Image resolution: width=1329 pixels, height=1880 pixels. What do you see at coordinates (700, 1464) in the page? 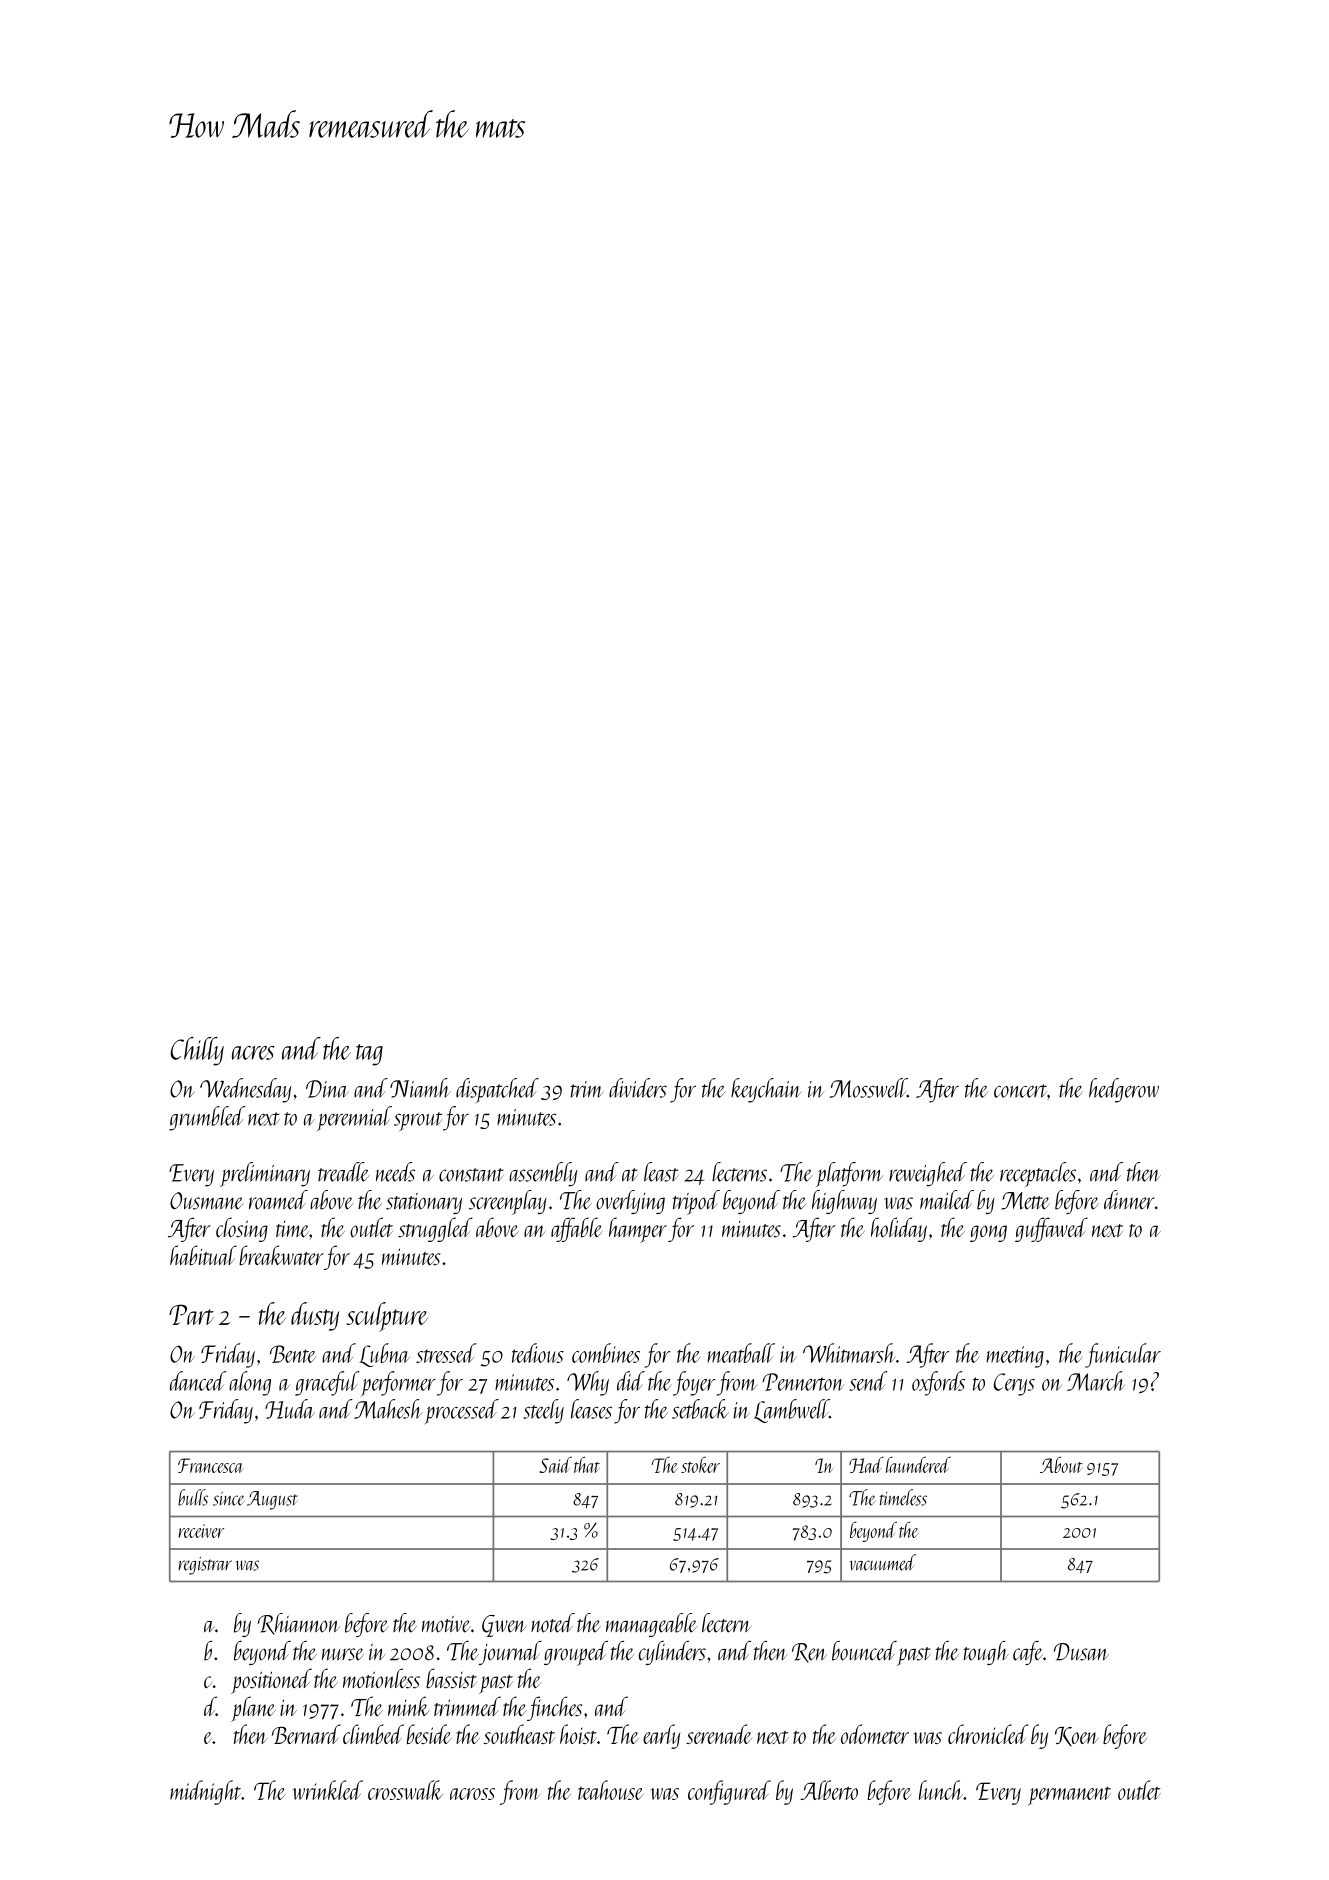
I see `stoker` at bounding box center [700, 1464].
